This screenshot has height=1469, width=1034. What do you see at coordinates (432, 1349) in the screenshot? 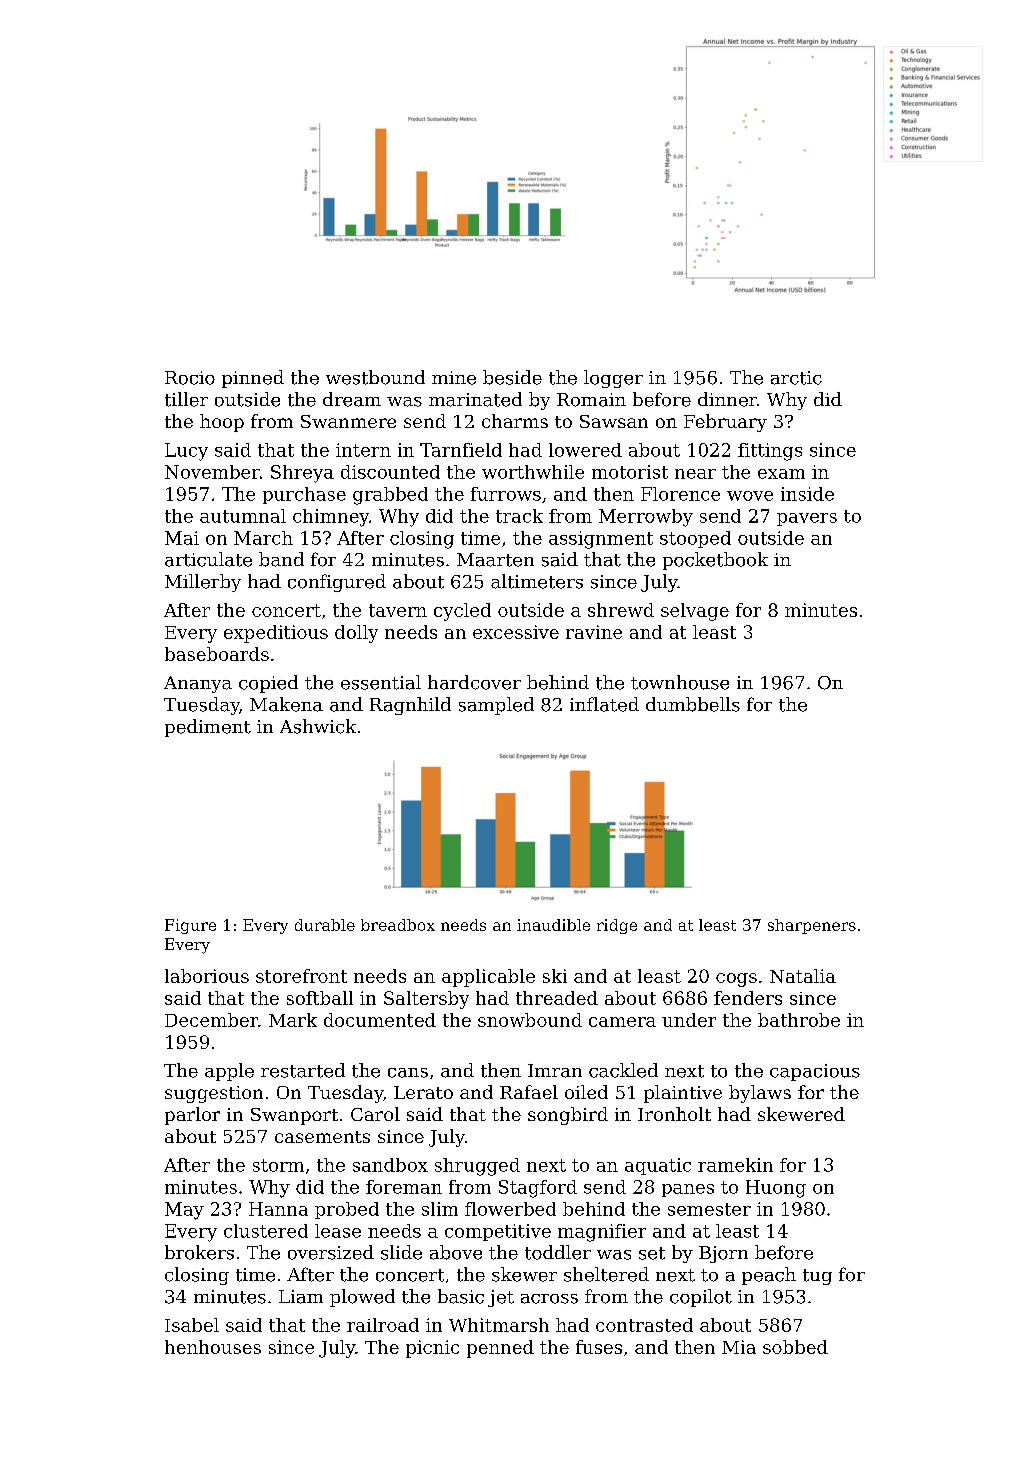
I see `picnic` at bounding box center [432, 1349].
